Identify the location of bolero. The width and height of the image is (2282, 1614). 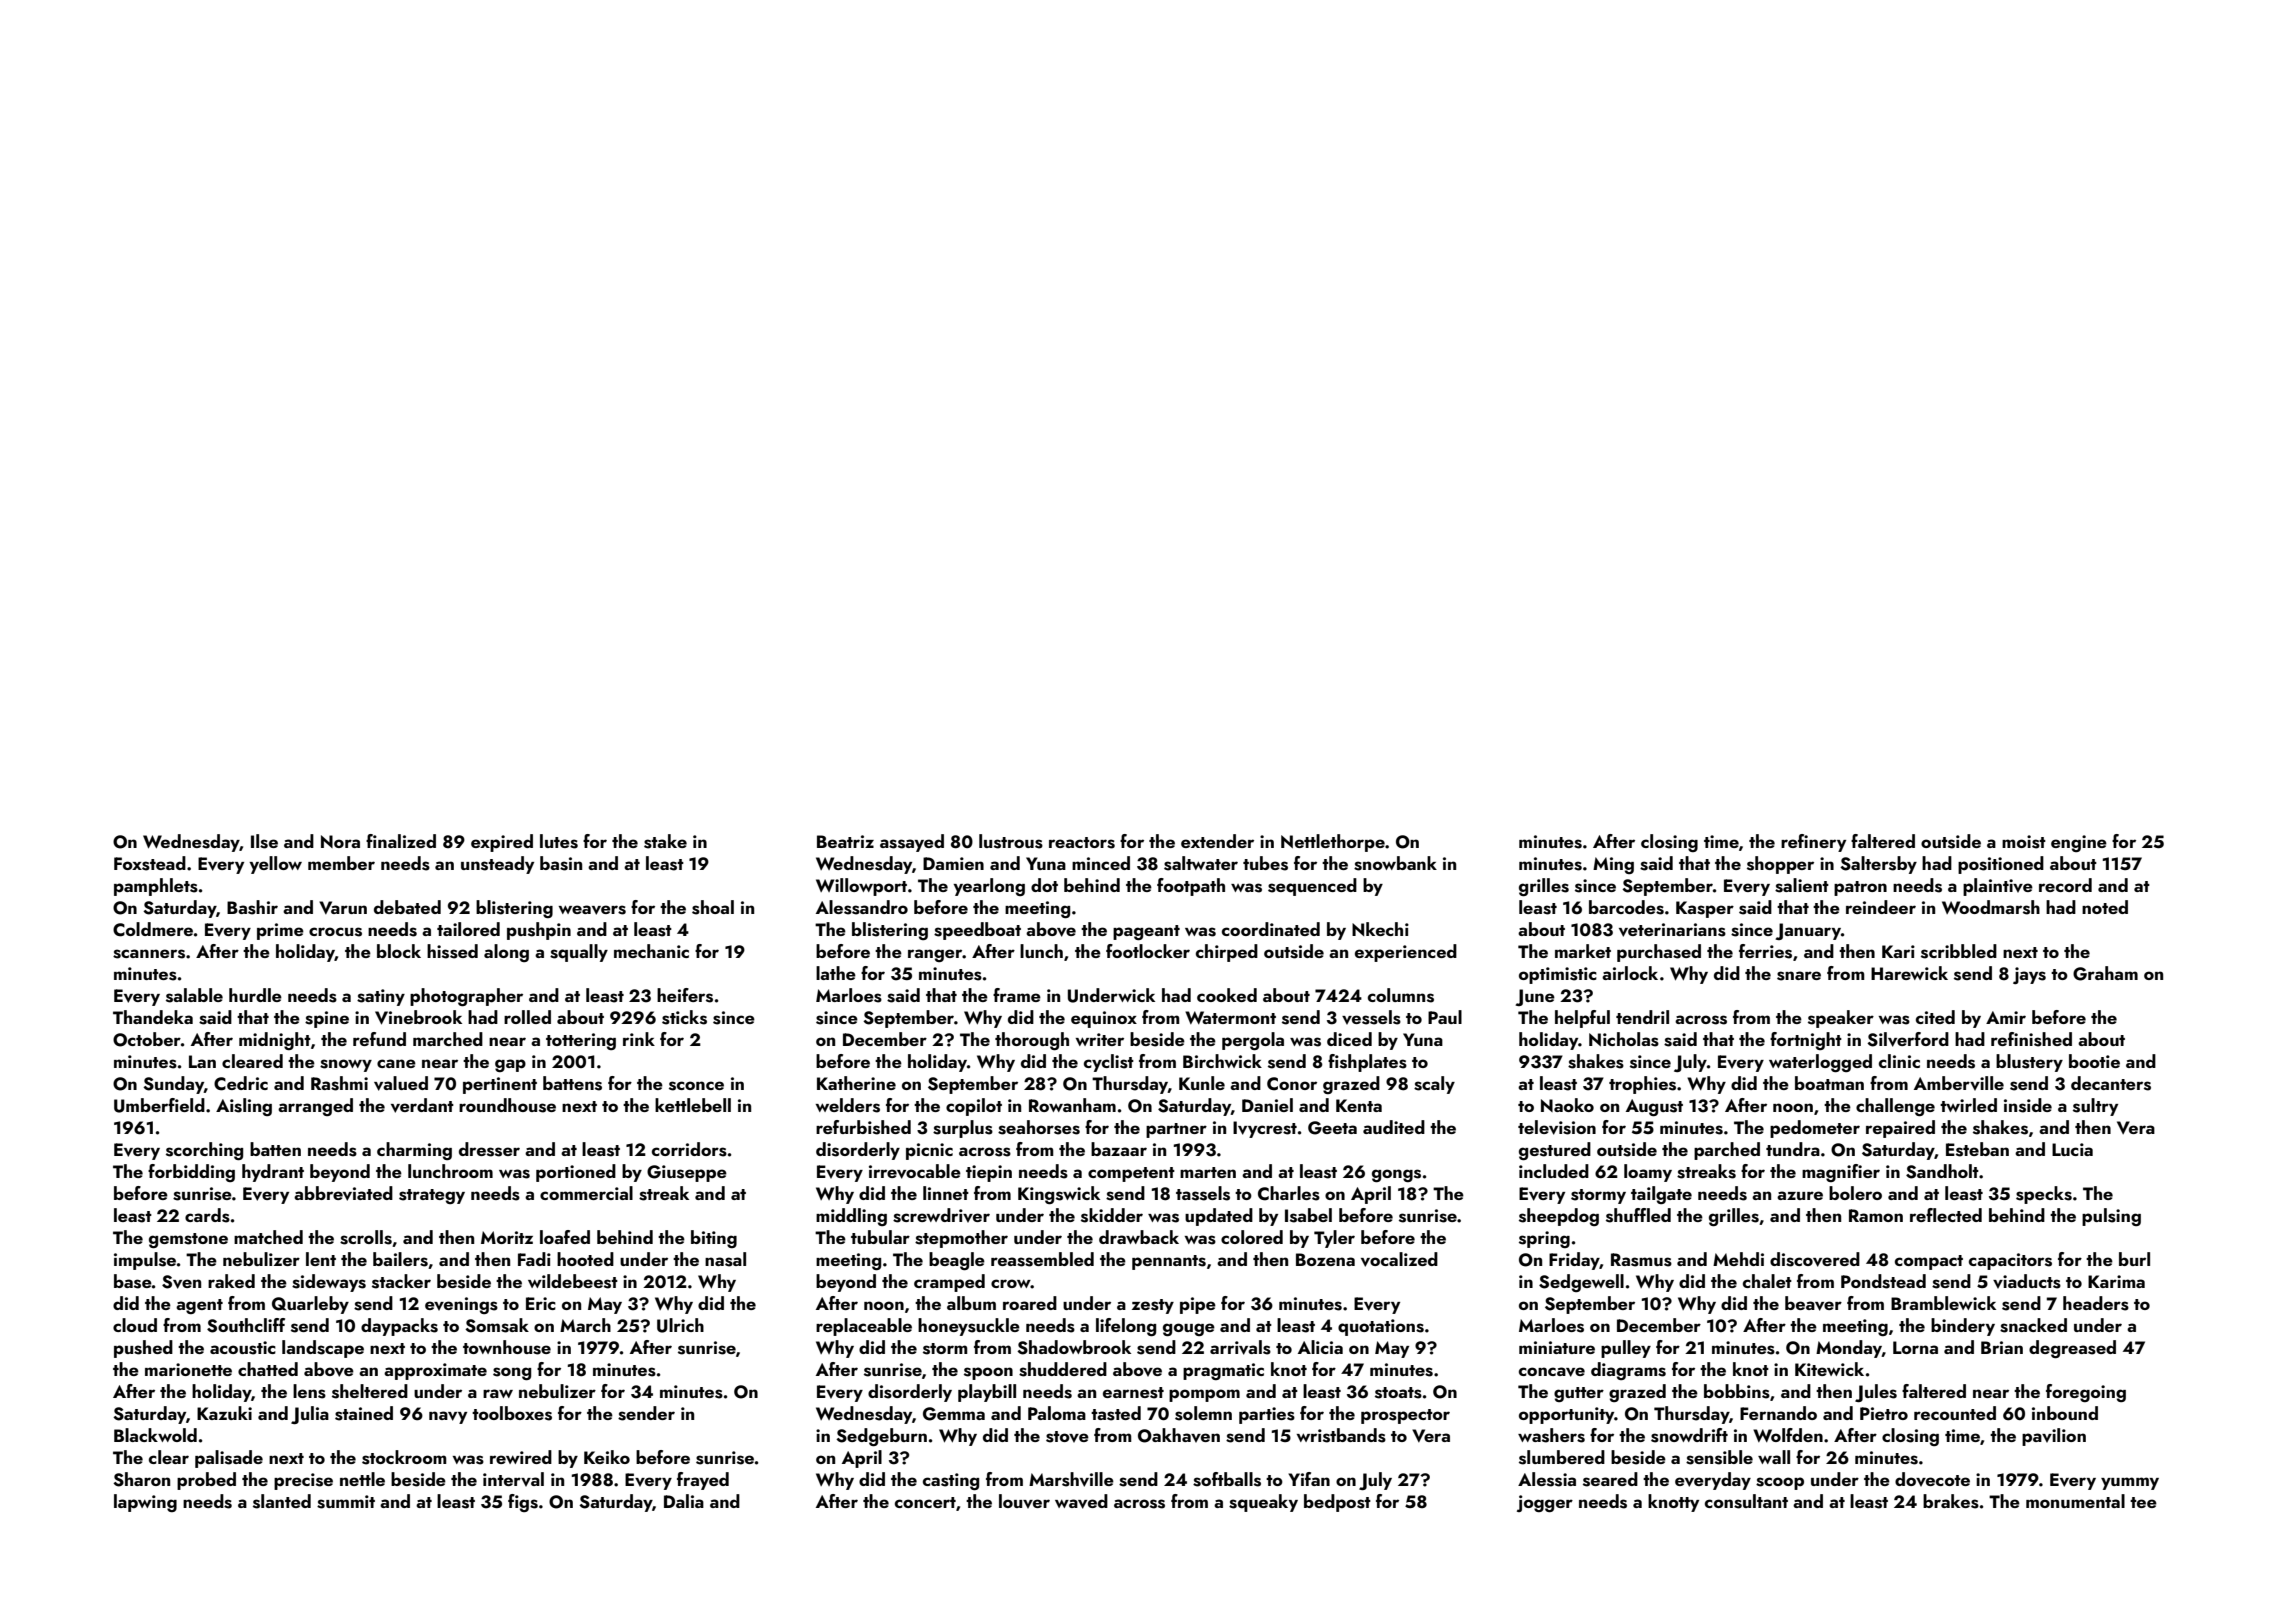
(1855, 1193).
